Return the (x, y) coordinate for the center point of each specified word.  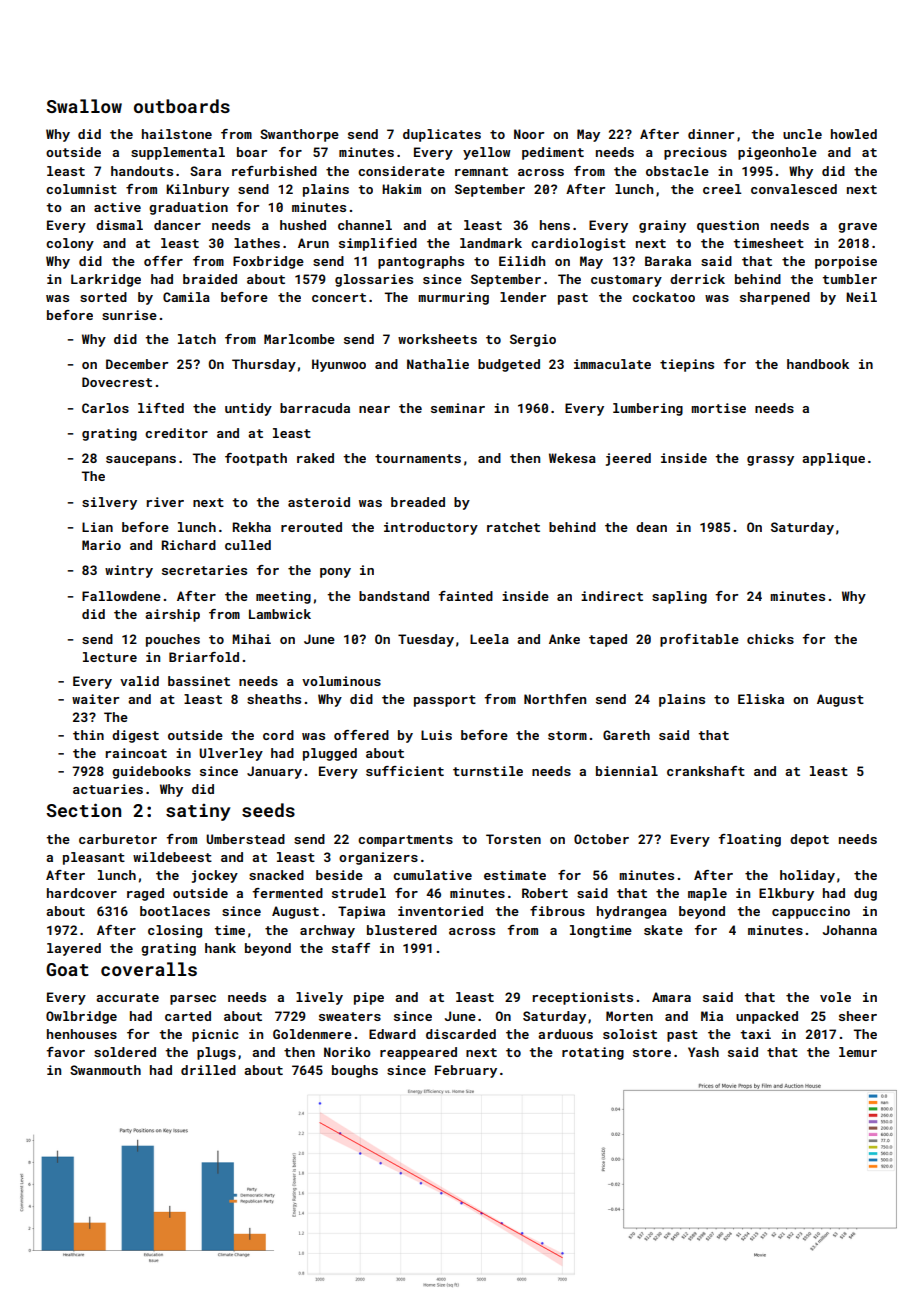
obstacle (677, 171)
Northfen (555, 699)
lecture (110, 657)
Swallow (84, 106)
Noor (529, 134)
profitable (699, 640)
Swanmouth (105, 1070)
